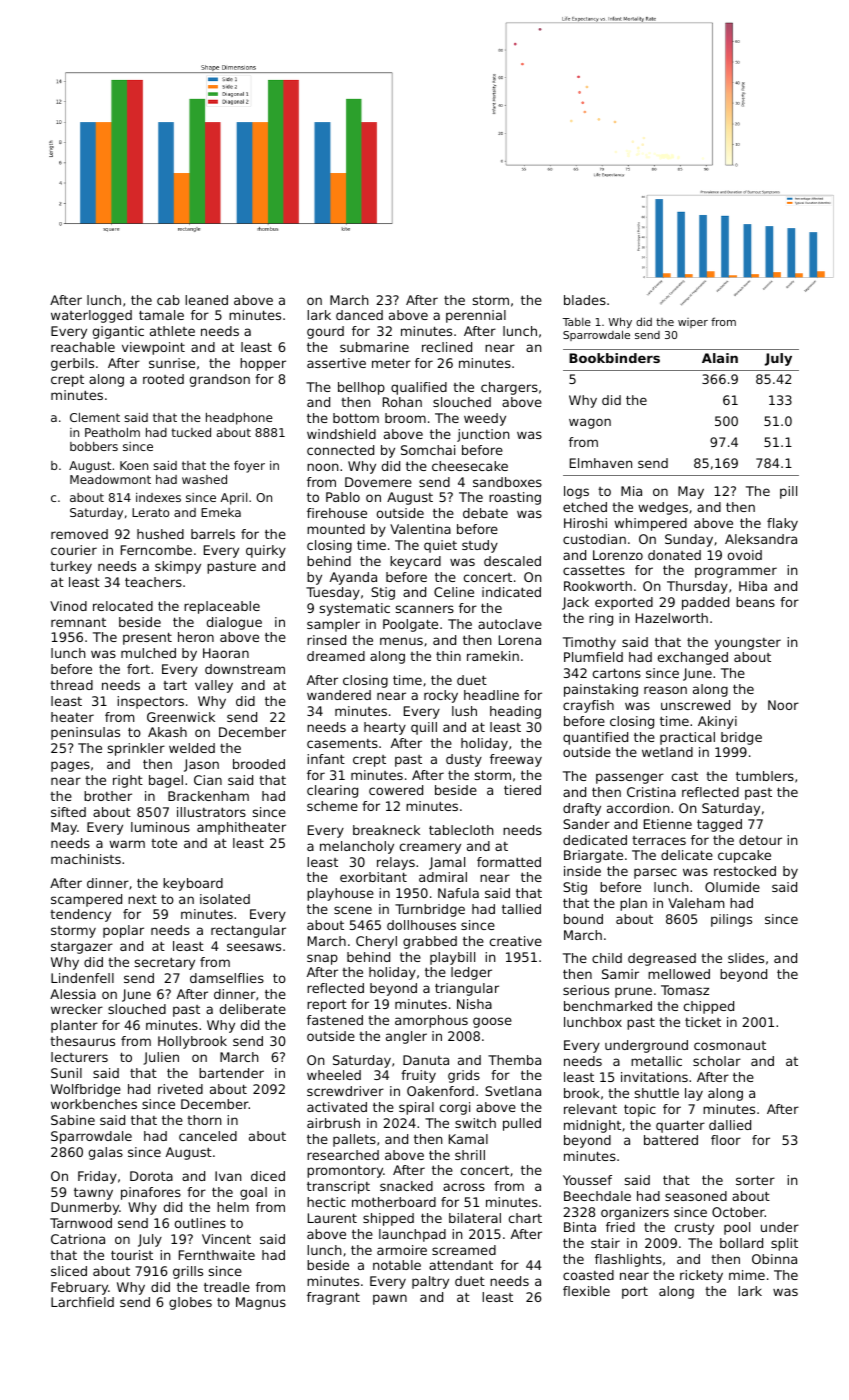 The image size is (849, 1400). Describe the element at coordinates (359, 315) in the document. I see `danced` at that location.
